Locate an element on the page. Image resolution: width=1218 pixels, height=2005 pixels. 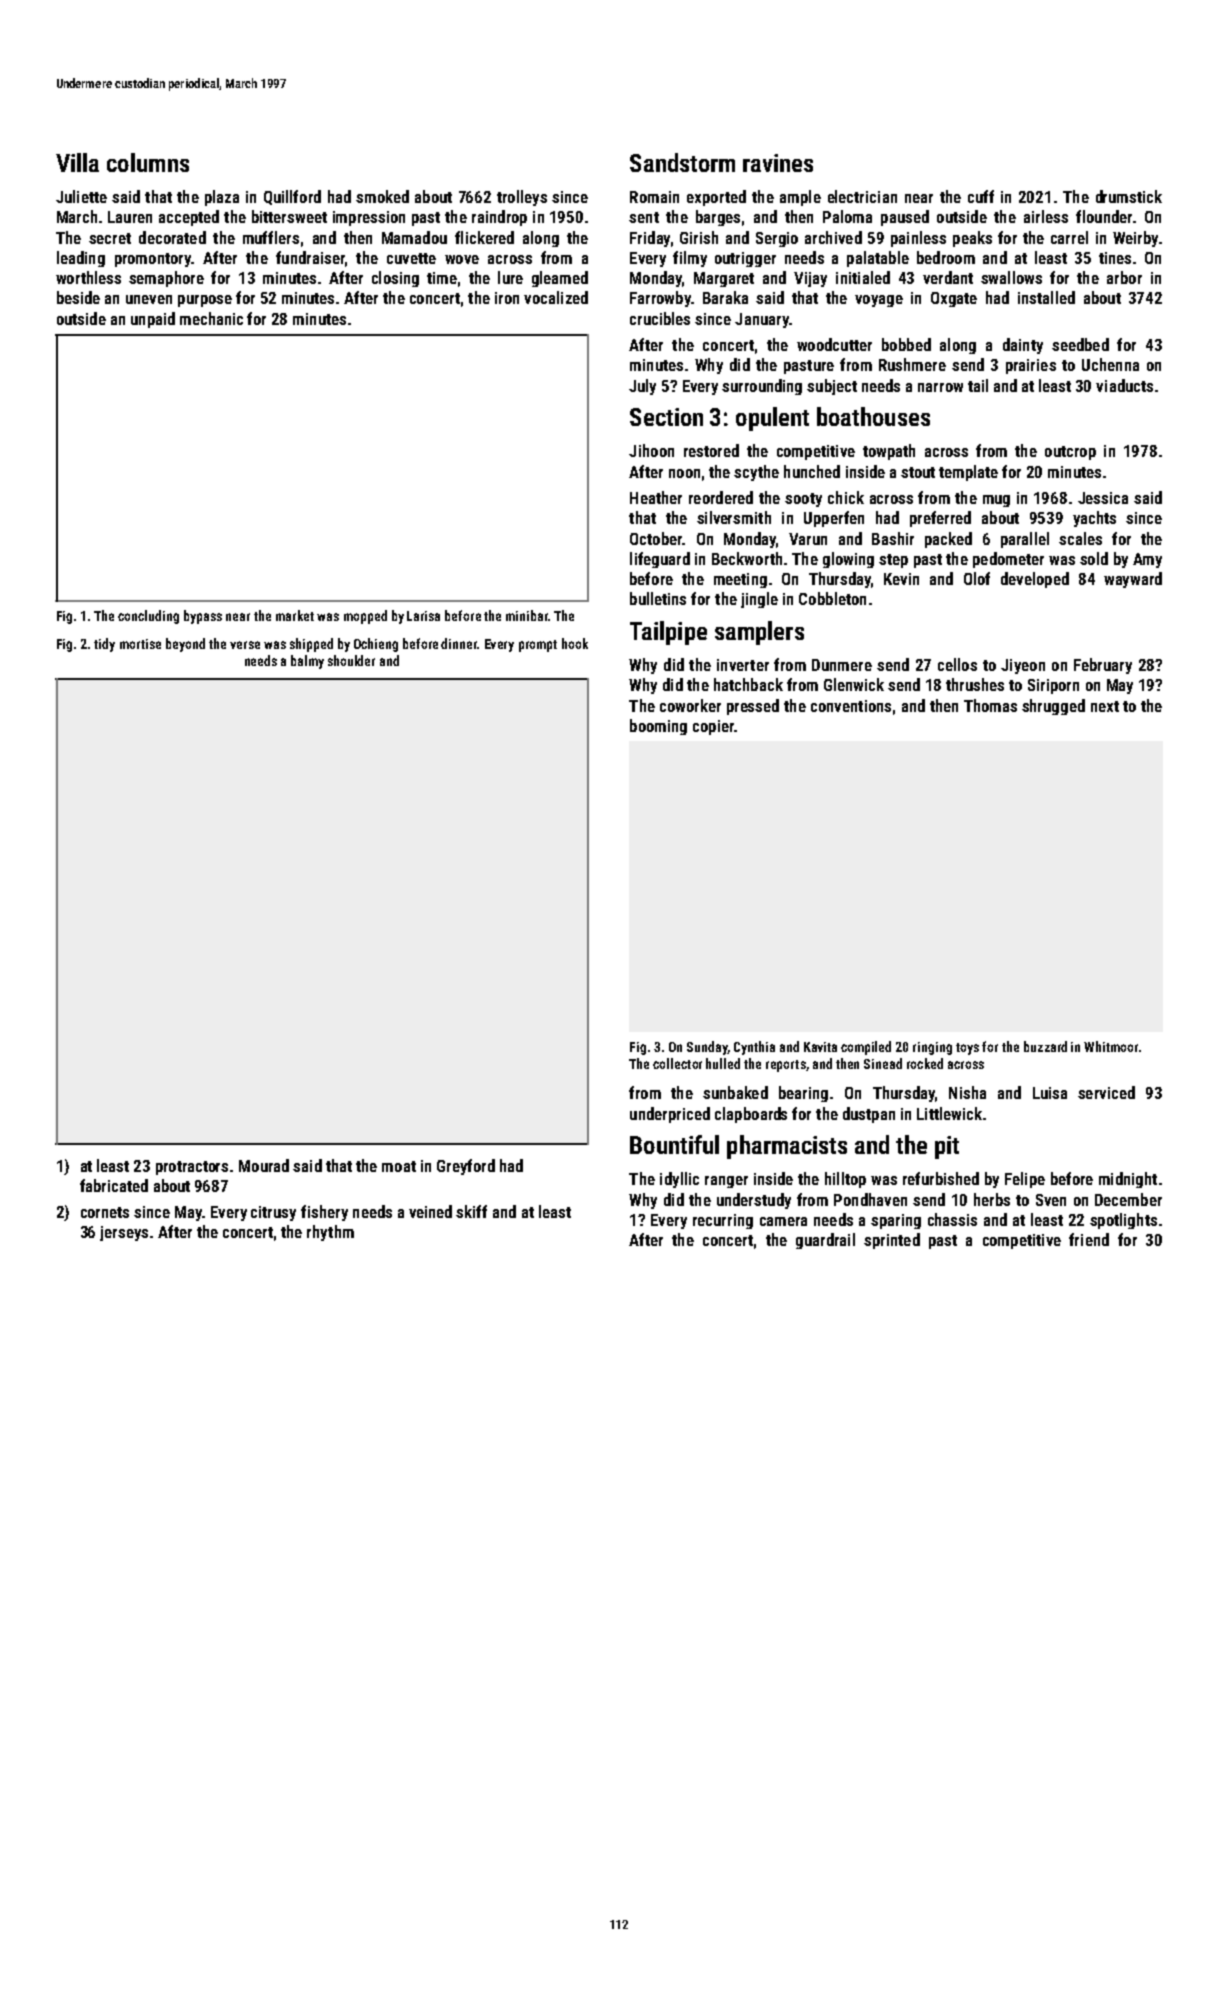
Quillford is located at coordinates (292, 197).
